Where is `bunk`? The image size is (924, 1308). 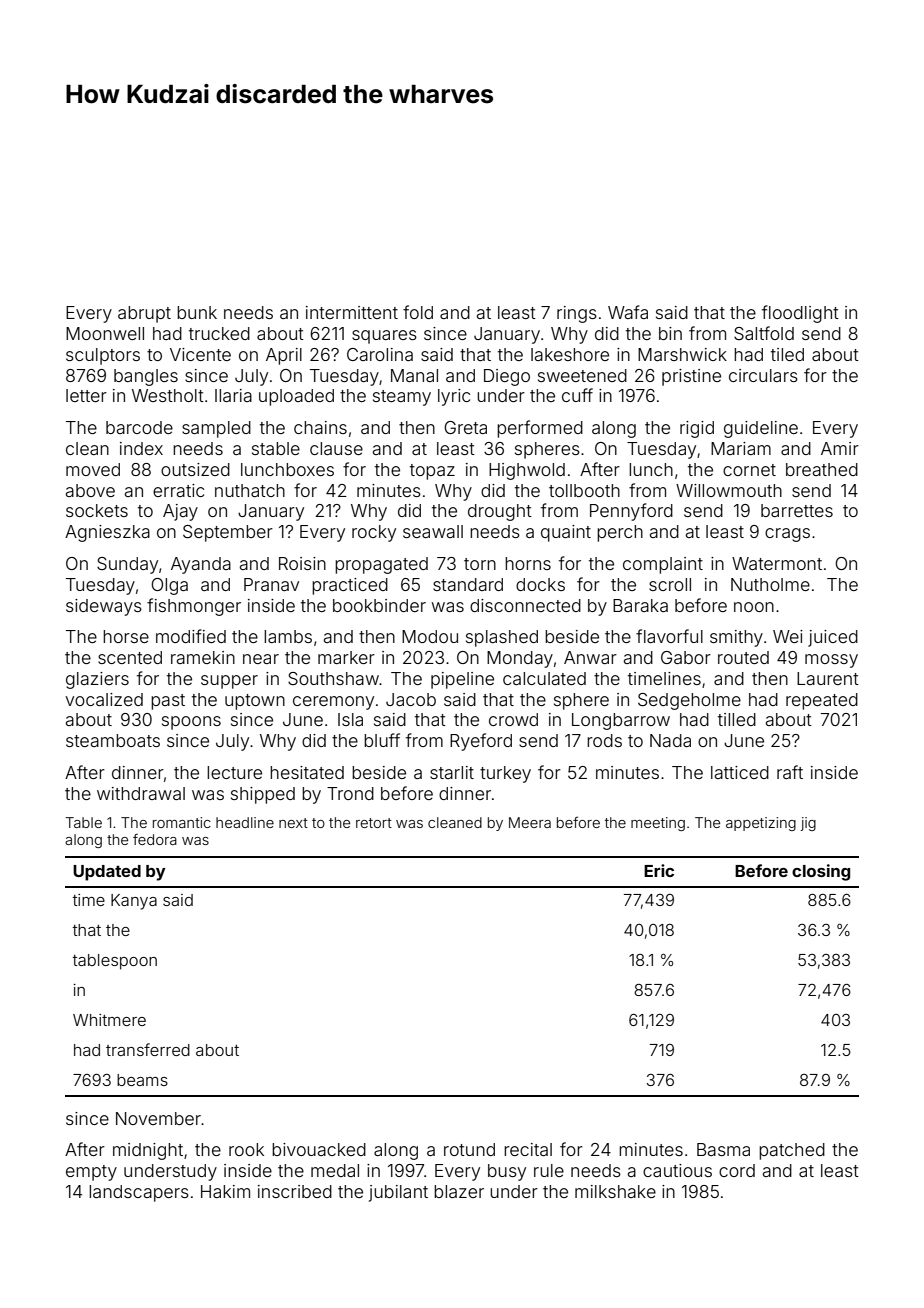 bunk is located at coordinates (197, 312).
